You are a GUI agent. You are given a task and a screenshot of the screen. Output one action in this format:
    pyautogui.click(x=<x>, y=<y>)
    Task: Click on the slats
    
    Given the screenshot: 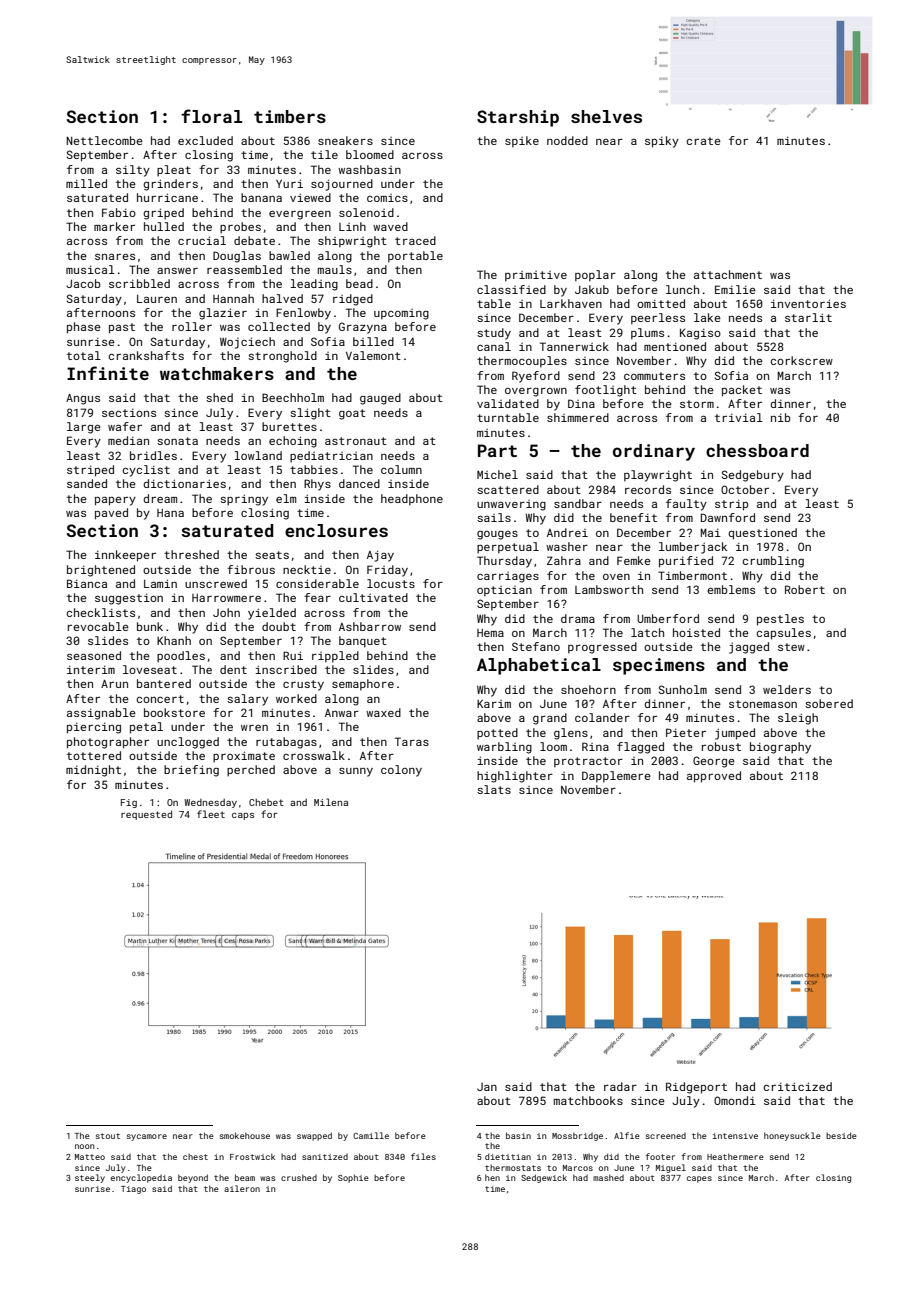 What is the action you would take?
    pyautogui.click(x=494, y=789)
